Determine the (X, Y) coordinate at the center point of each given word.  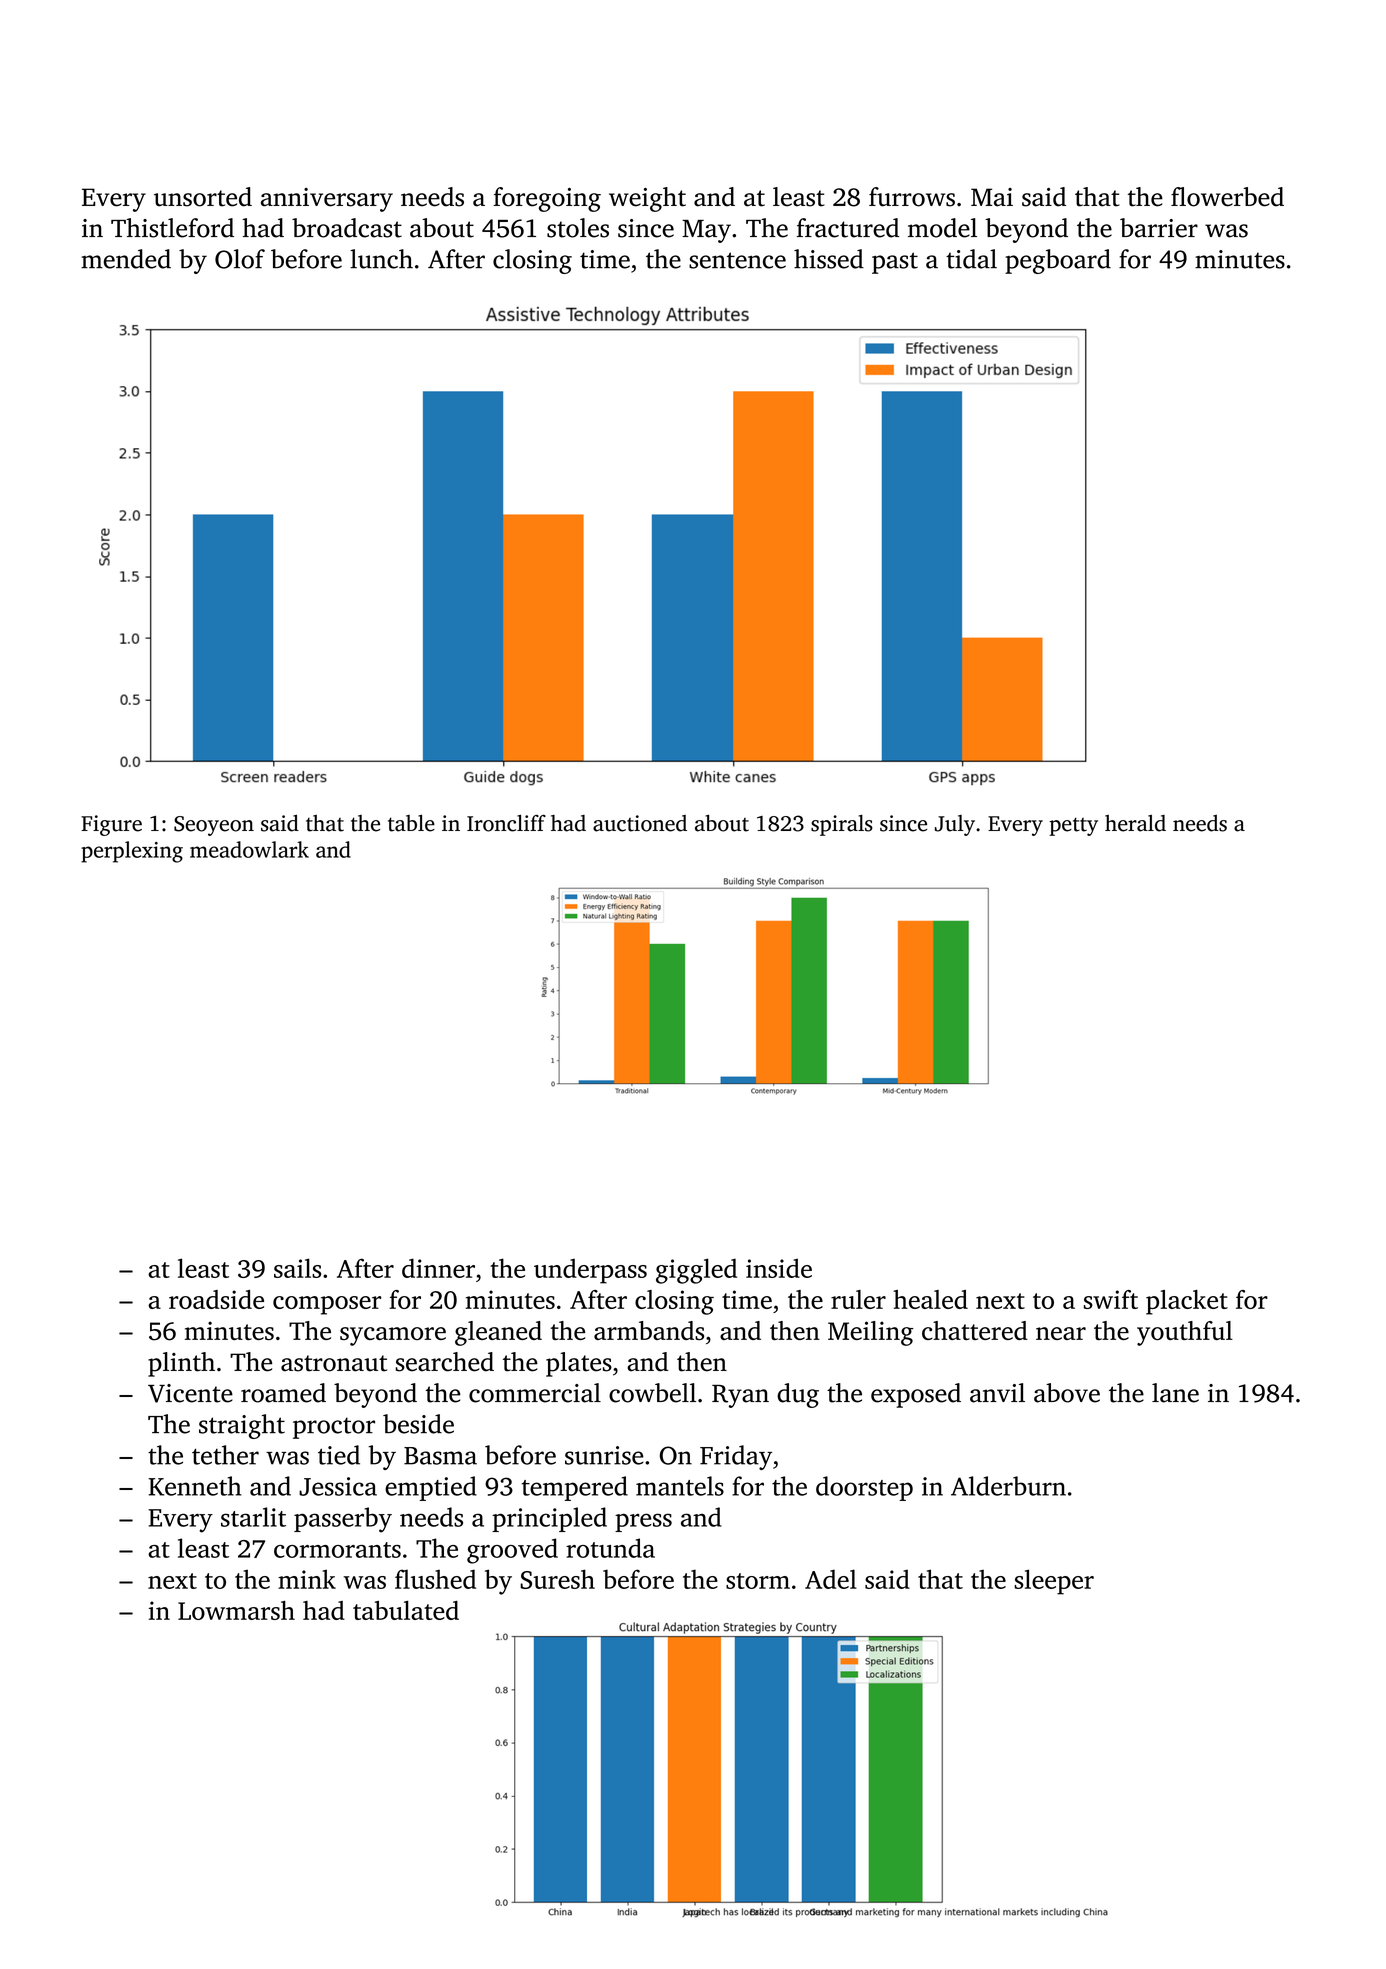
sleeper (1054, 1582)
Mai (992, 197)
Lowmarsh (236, 1610)
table (411, 823)
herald (1135, 823)
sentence (737, 260)
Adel (831, 1579)
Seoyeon (214, 826)
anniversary (327, 200)
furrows (912, 197)
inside (779, 1268)
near (1061, 1333)
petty (1073, 826)
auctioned (640, 823)
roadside (216, 1299)
